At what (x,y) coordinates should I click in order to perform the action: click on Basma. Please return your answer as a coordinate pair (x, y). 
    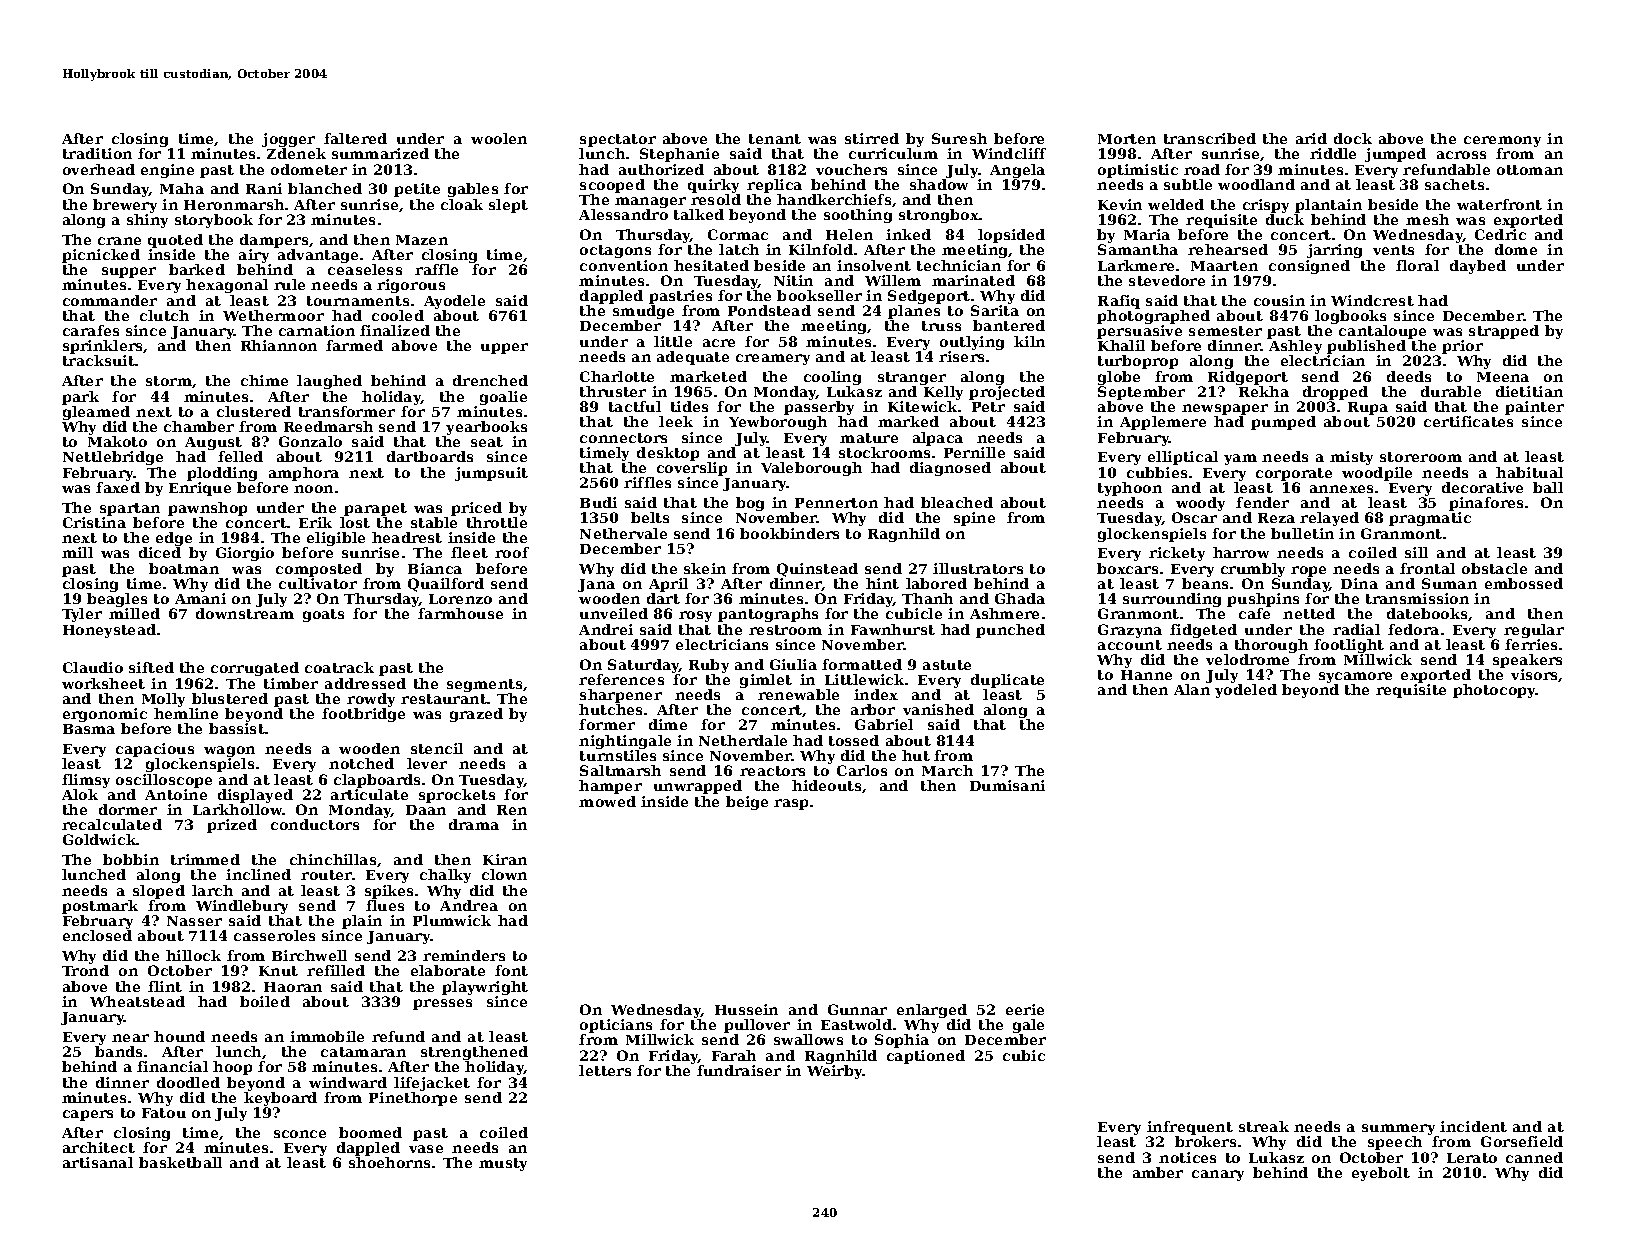
    Looking at the image, I should click on (89, 729).
